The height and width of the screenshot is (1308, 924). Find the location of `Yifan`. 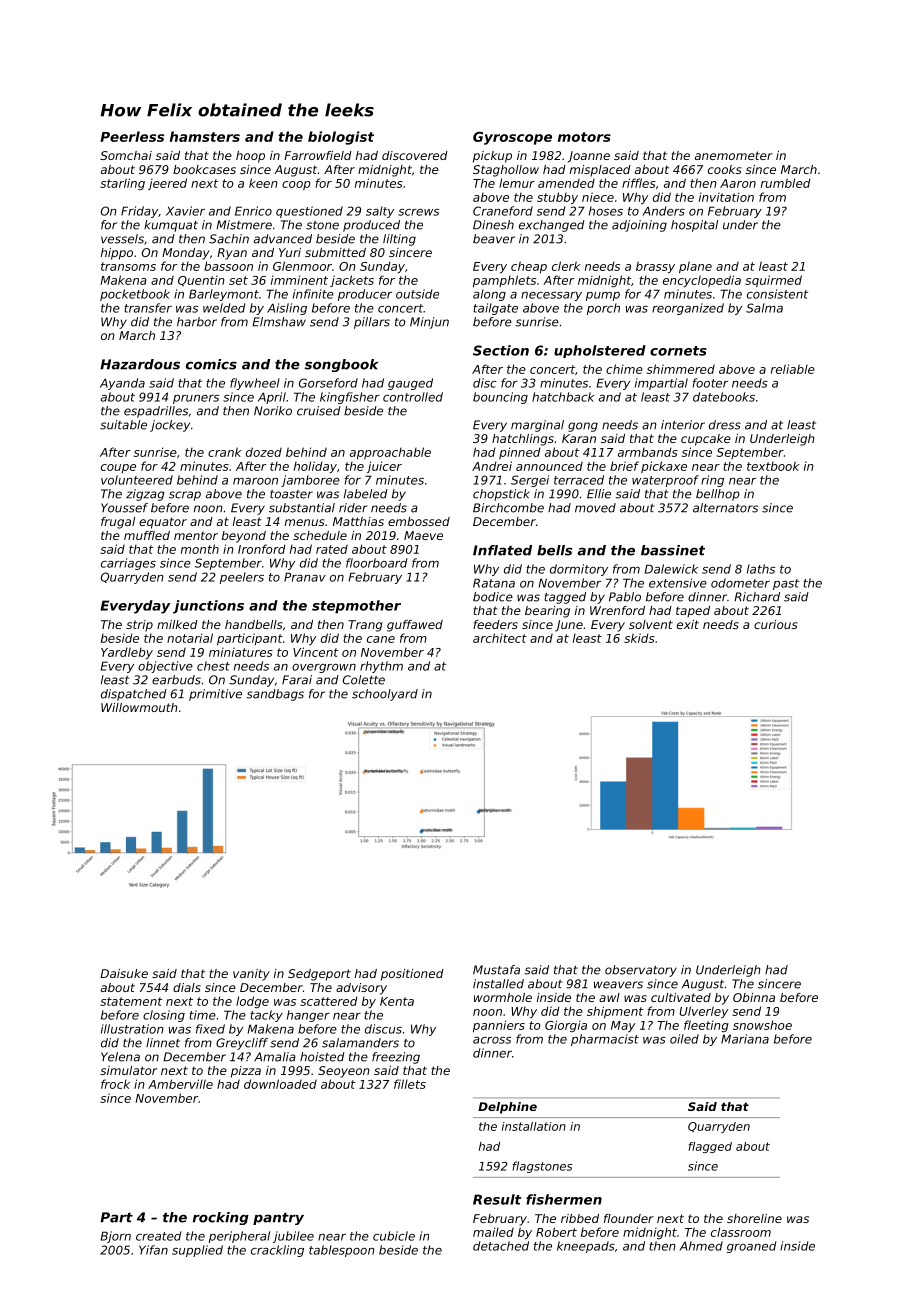

Yifan is located at coordinates (153, 1250).
